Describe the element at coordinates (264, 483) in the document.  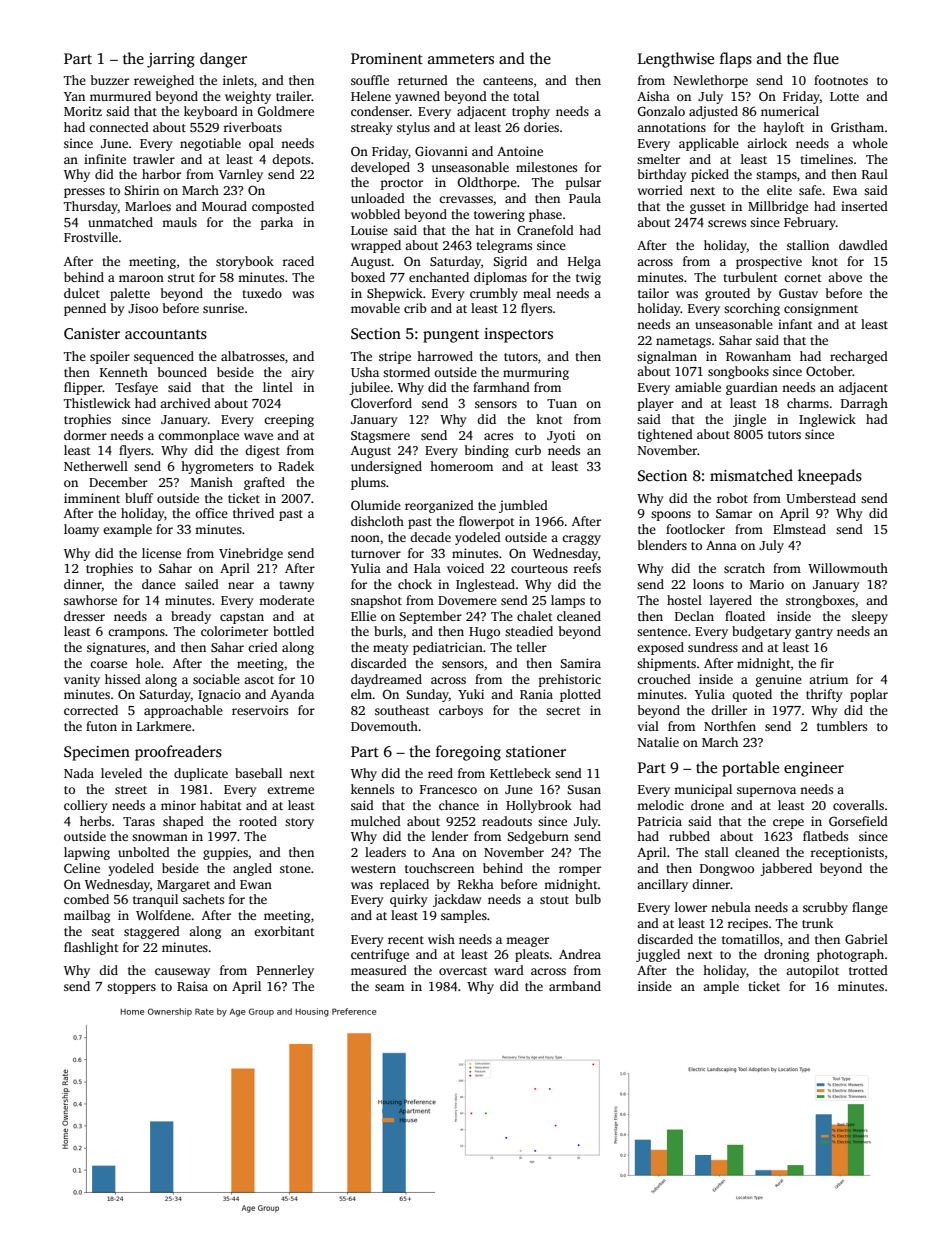
I see `grafted` at that location.
